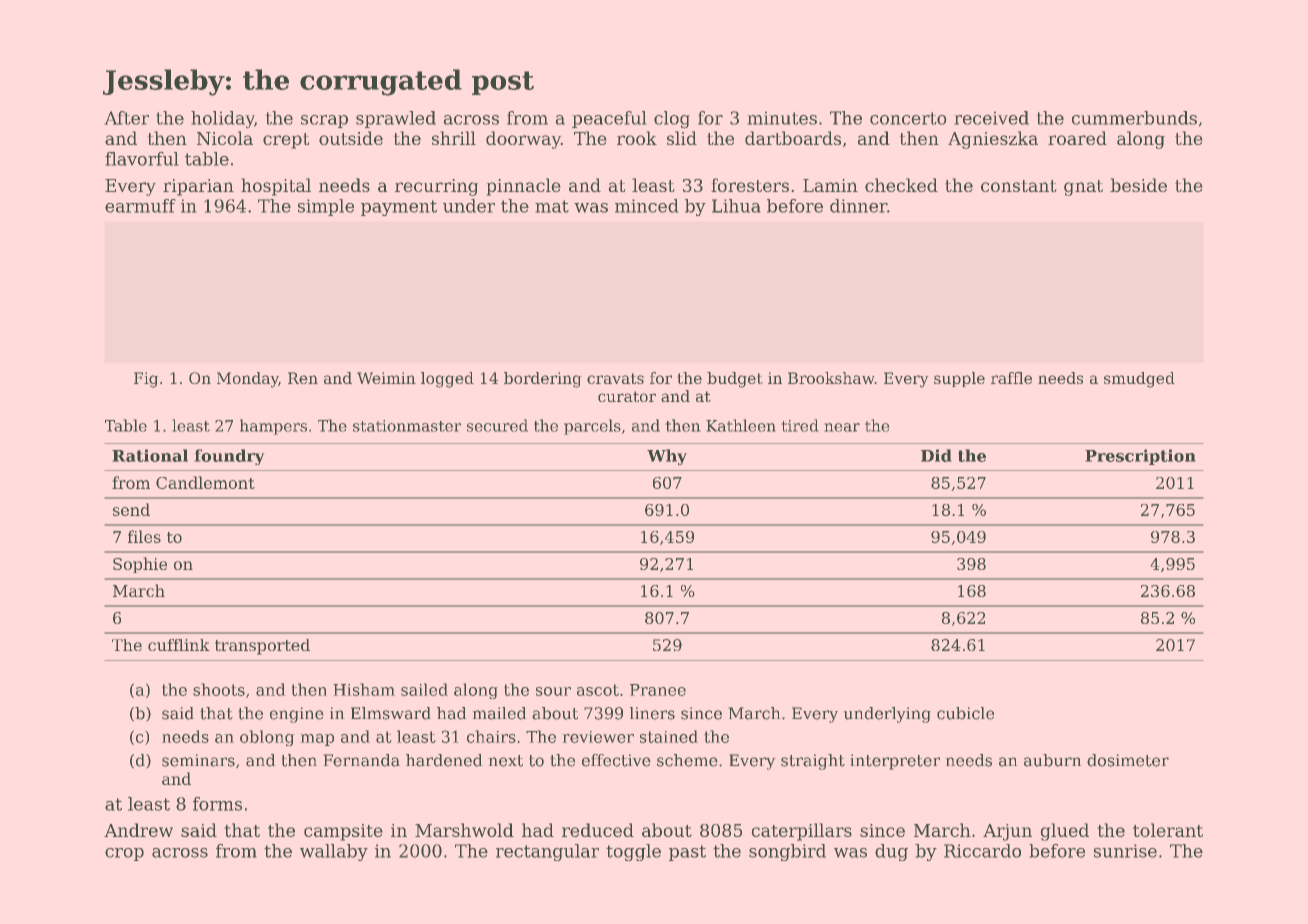 The width and height of the document is (1308, 924). I want to click on Did, so click(936, 455).
